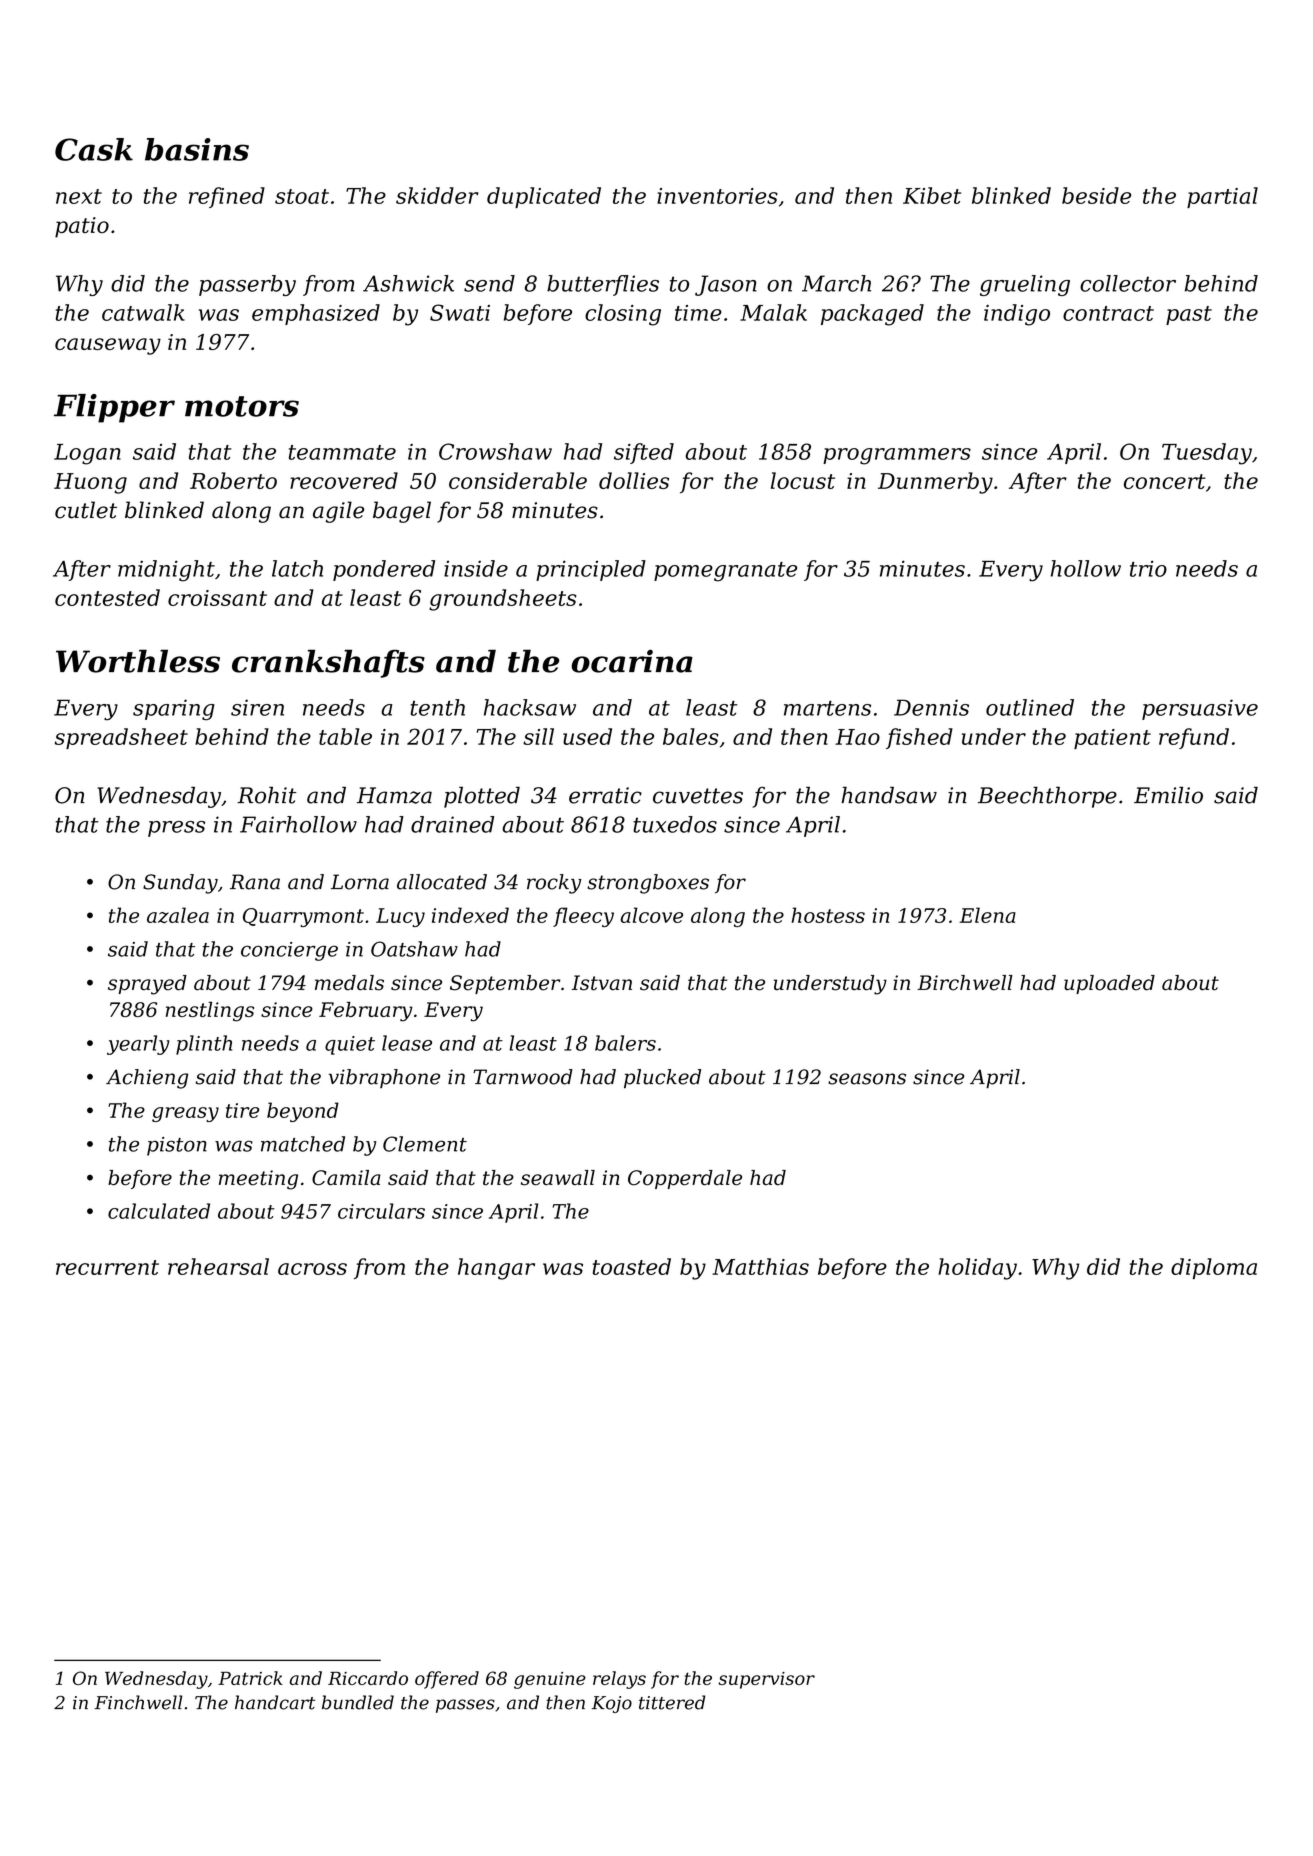 The width and height of the page is (1313, 1856). I want to click on uploaded, so click(1109, 984).
